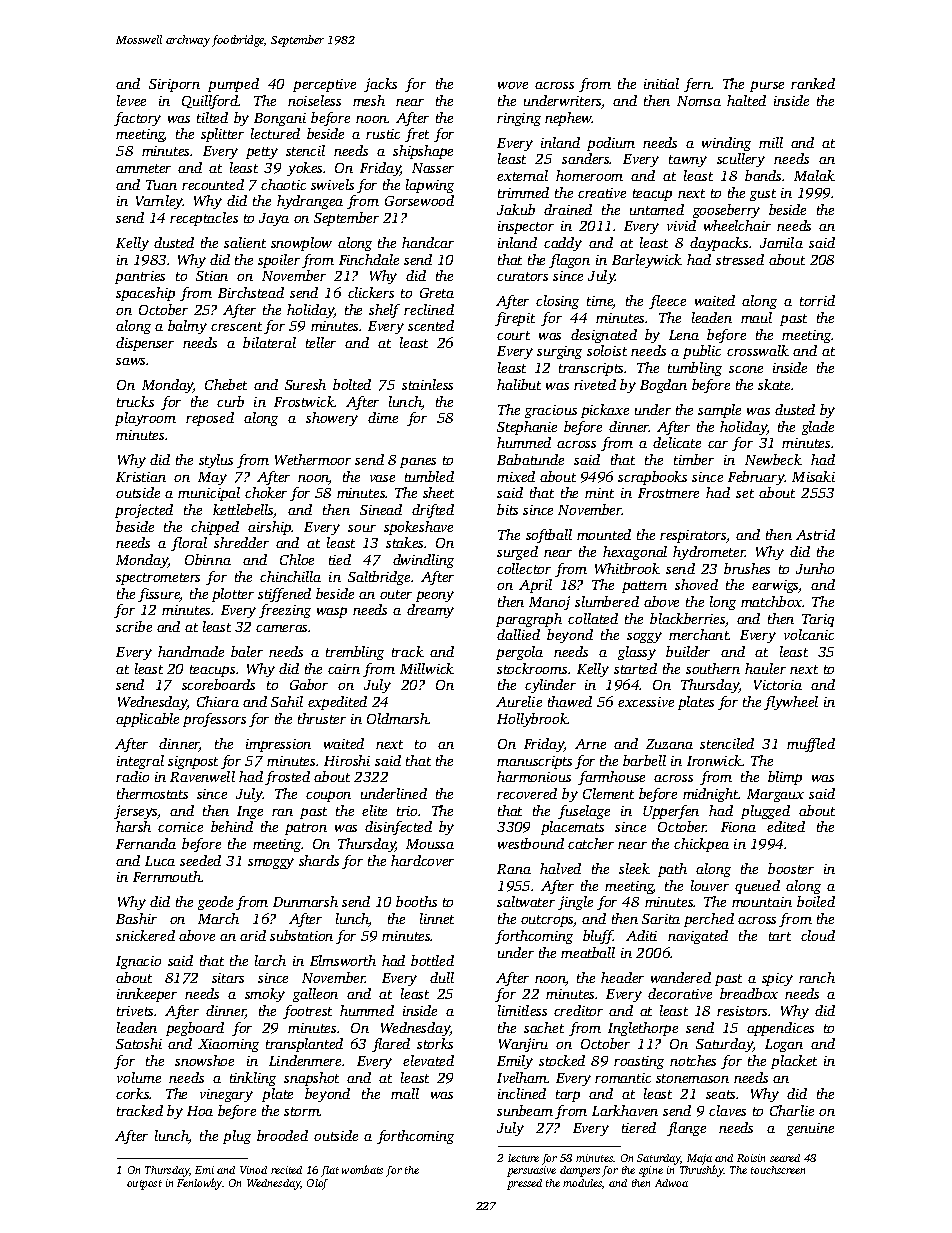  Describe the element at coordinates (362, 1169) in the page. I see `wombats` at that location.
